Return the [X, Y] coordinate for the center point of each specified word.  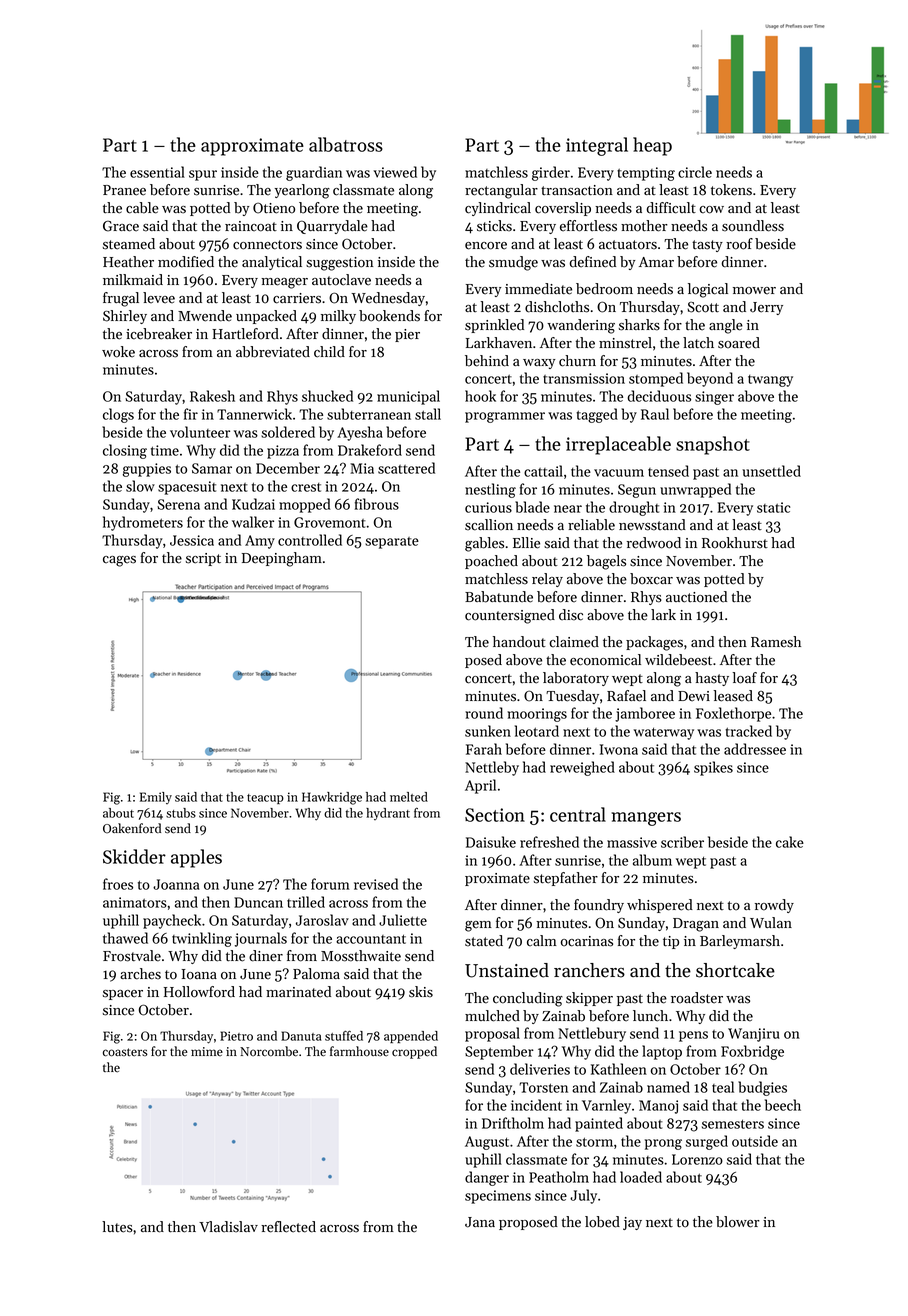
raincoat [251, 226]
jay [632, 1223]
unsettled [771, 471]
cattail [543, 471]
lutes [117, 1227]
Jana [480, 1222]
